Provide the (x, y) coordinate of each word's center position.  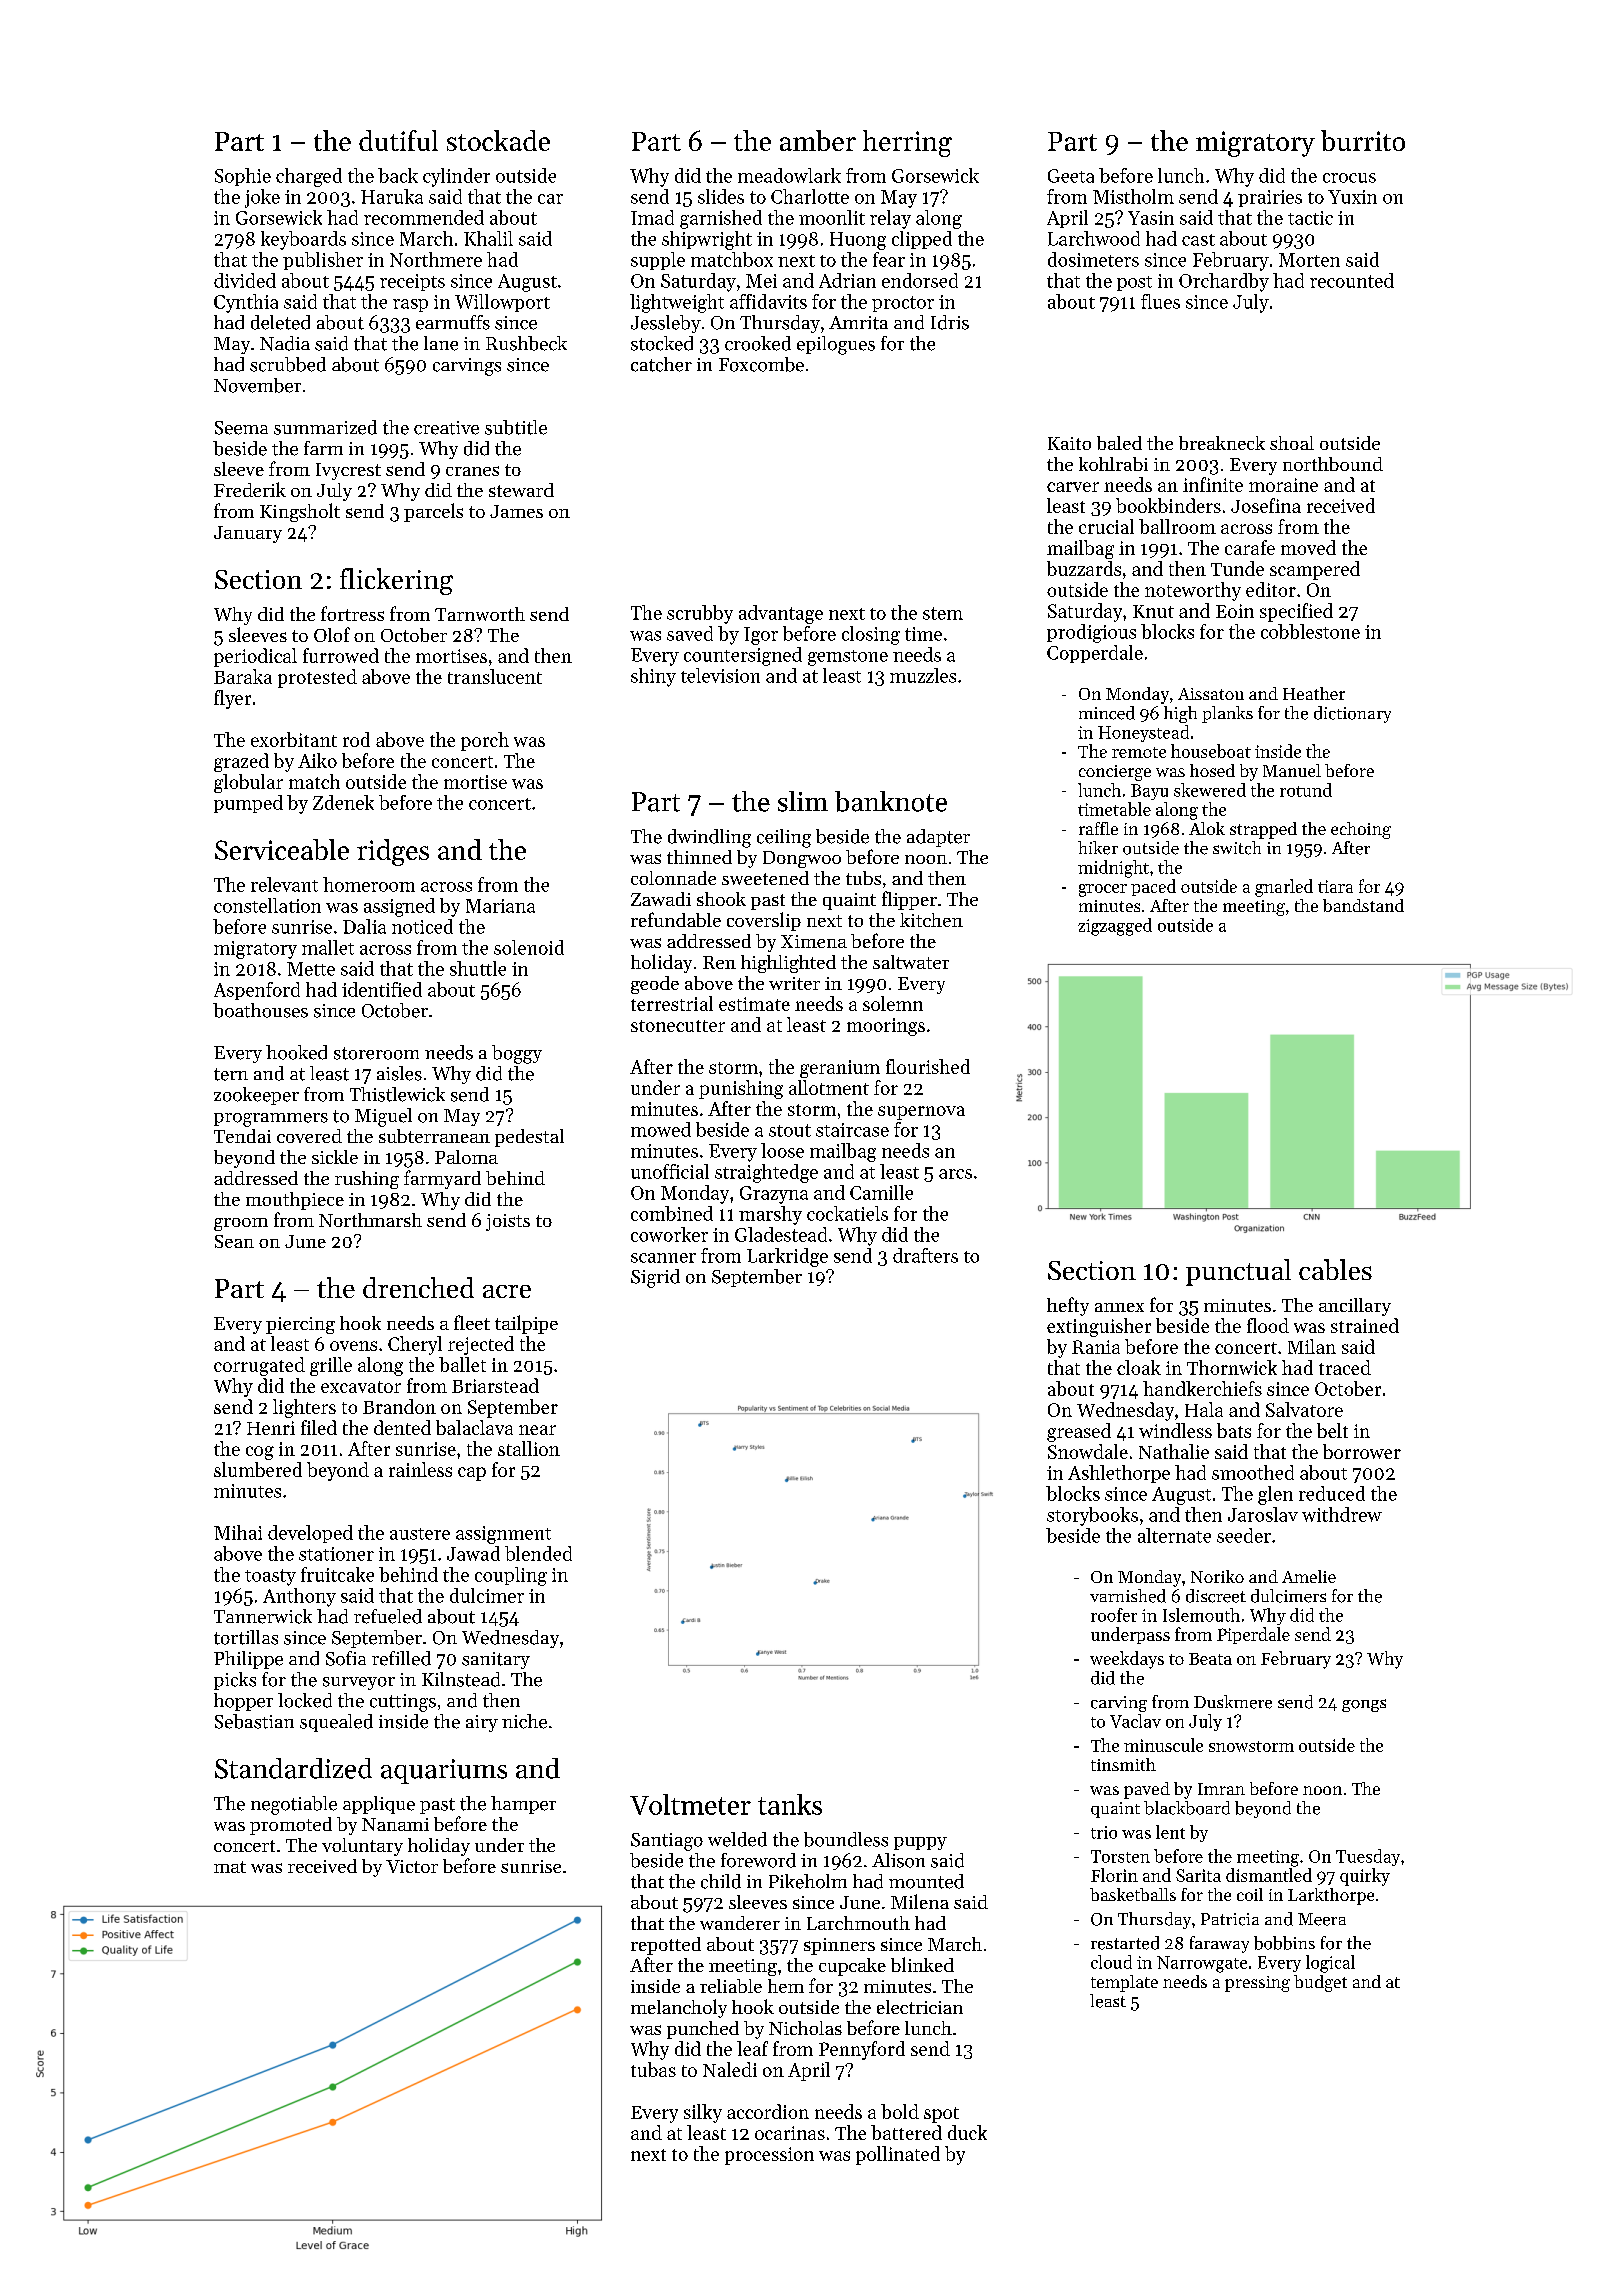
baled (1119, 443)
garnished (721, 219)
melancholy (679, 2008)
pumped (248, 804)
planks (1227, 714)
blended (538, 1553)
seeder (1244, 1535)
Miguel (383, 1117)
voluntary (362, 1847)
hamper (523, 1805)
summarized (325, 427)
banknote (891, 801)
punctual (1238, 1272)
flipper (909, 900)
